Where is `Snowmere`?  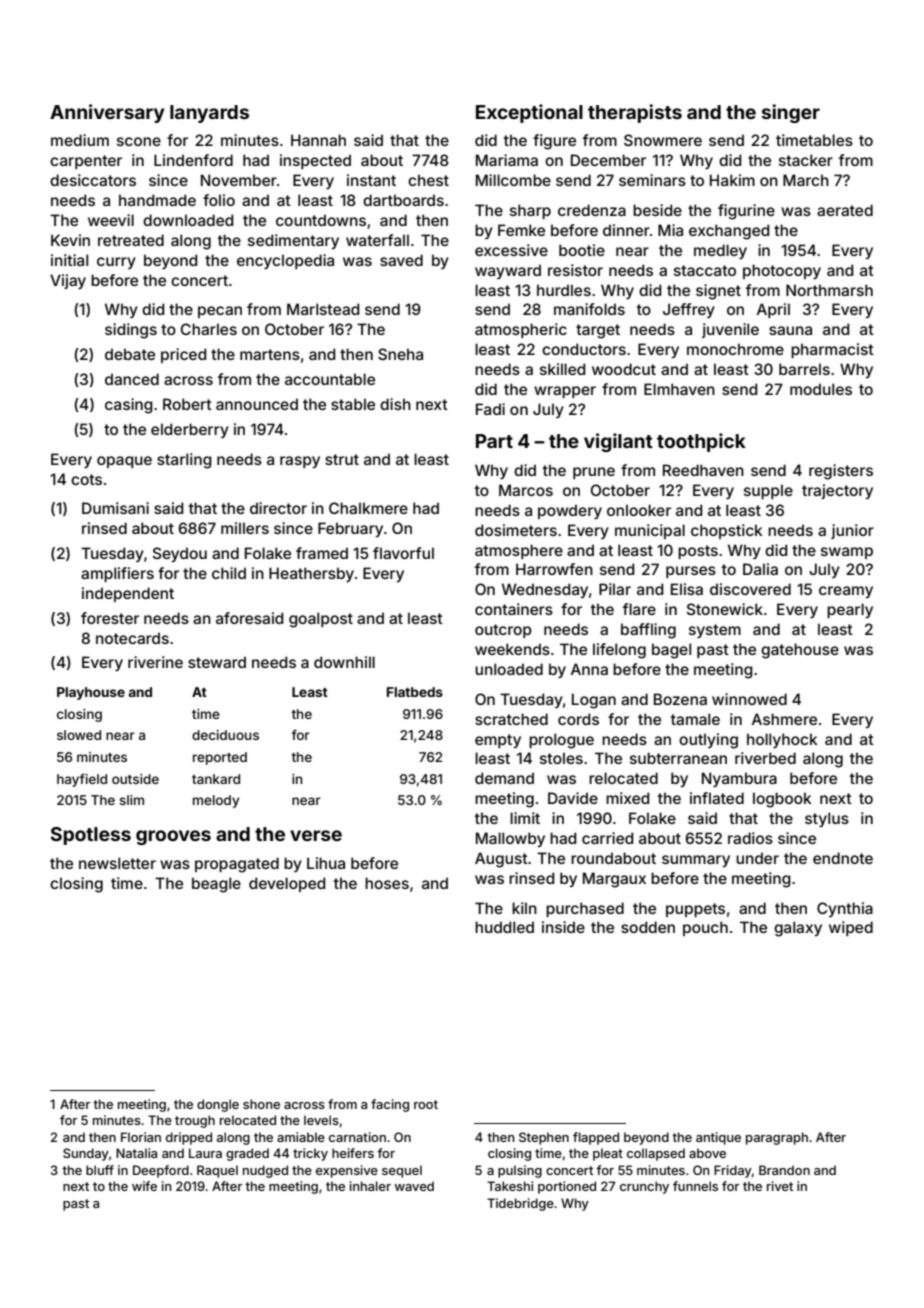 Snowmere is located at coordinates (663, 140).
